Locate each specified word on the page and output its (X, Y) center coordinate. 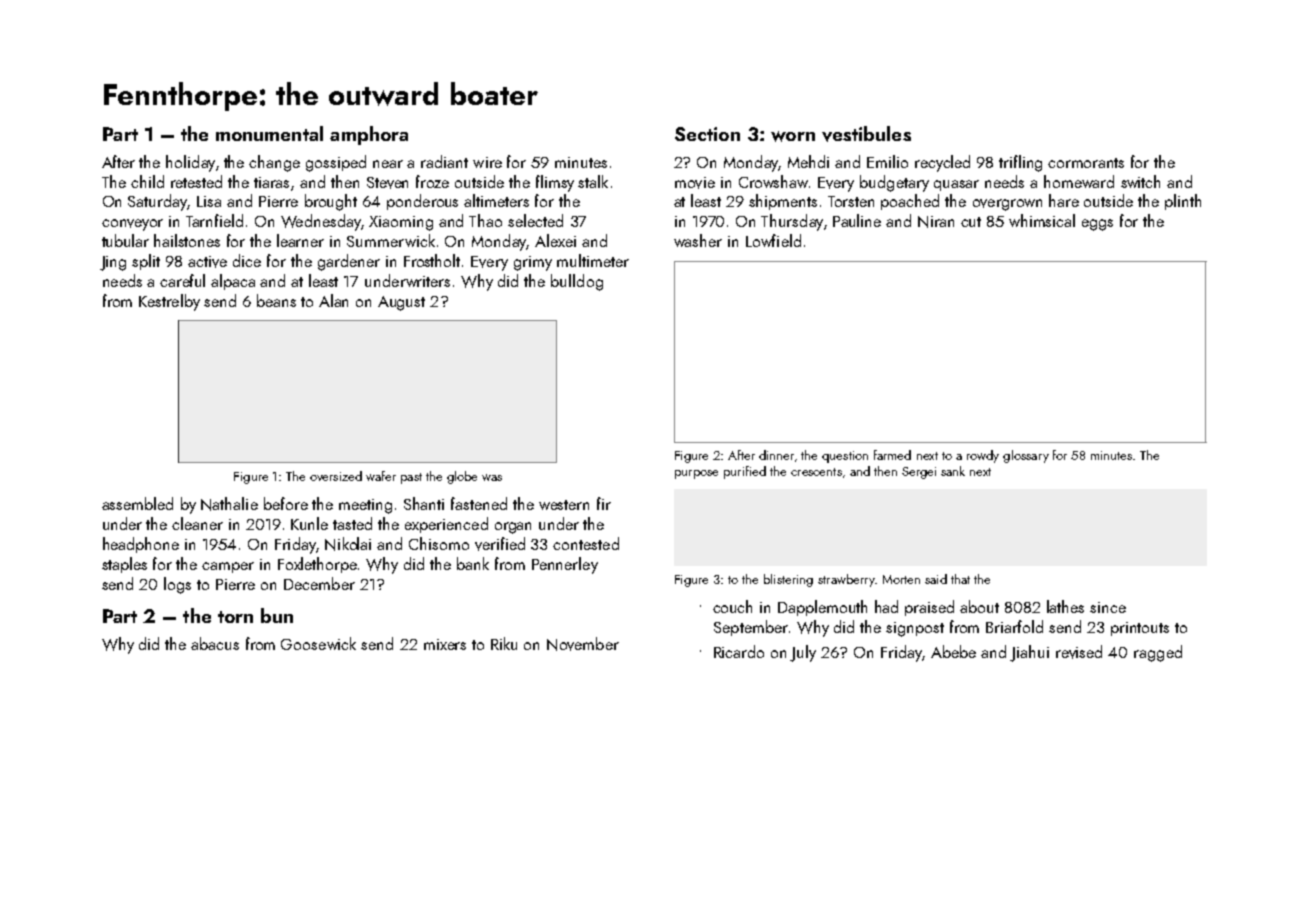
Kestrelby (169, 302)
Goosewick (318, 643)
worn (793, 136)
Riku (504, 643)
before (286, 503)
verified (500, 544)
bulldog (577, 282)
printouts (1140, 629)
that (960, 579)
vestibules (866, 134)
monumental (269, 133)
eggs (1097, 225)
